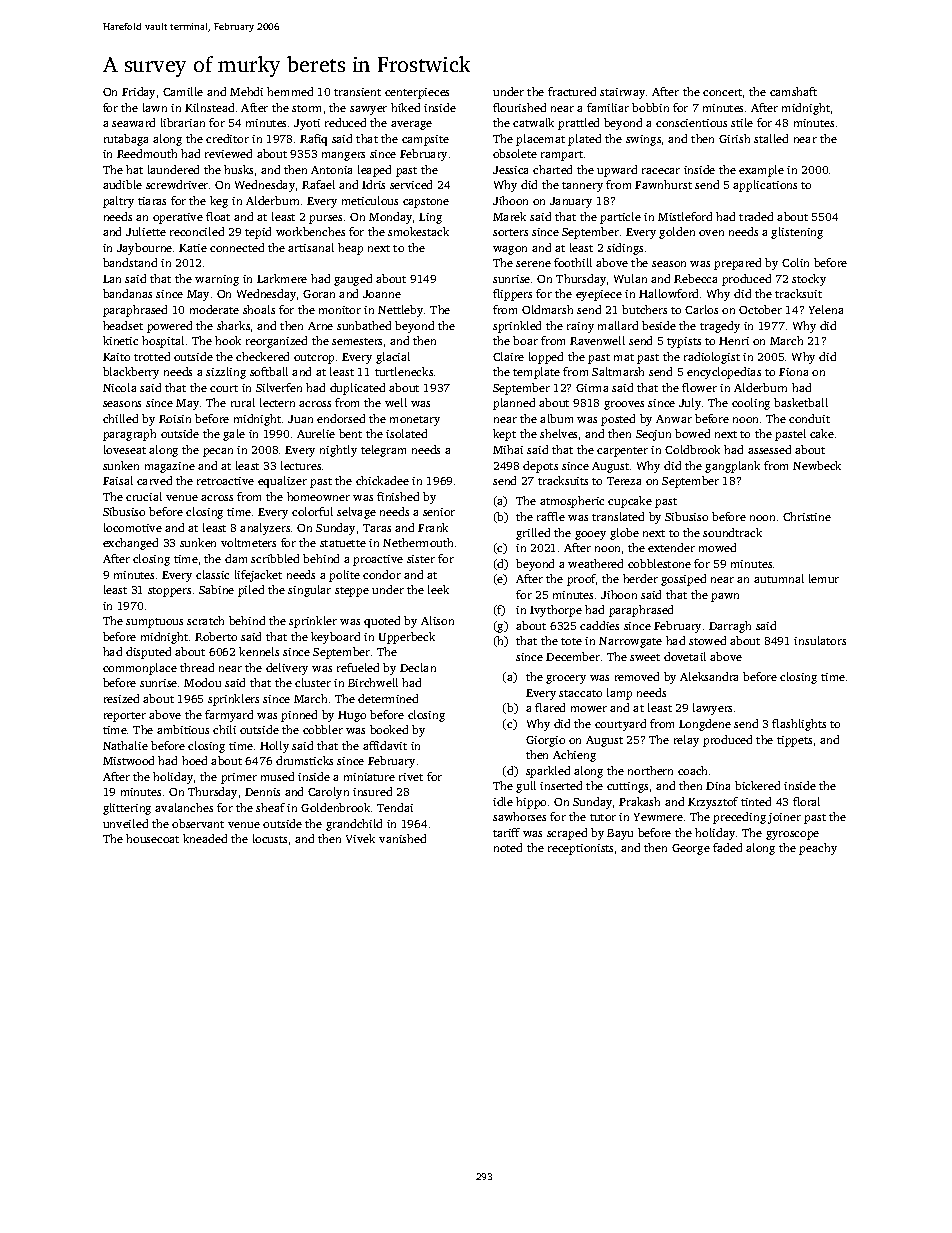 This document has width=952, height=1233. Describe the element at coordinates (742, 122) in the document. I see `stile` at that location.
